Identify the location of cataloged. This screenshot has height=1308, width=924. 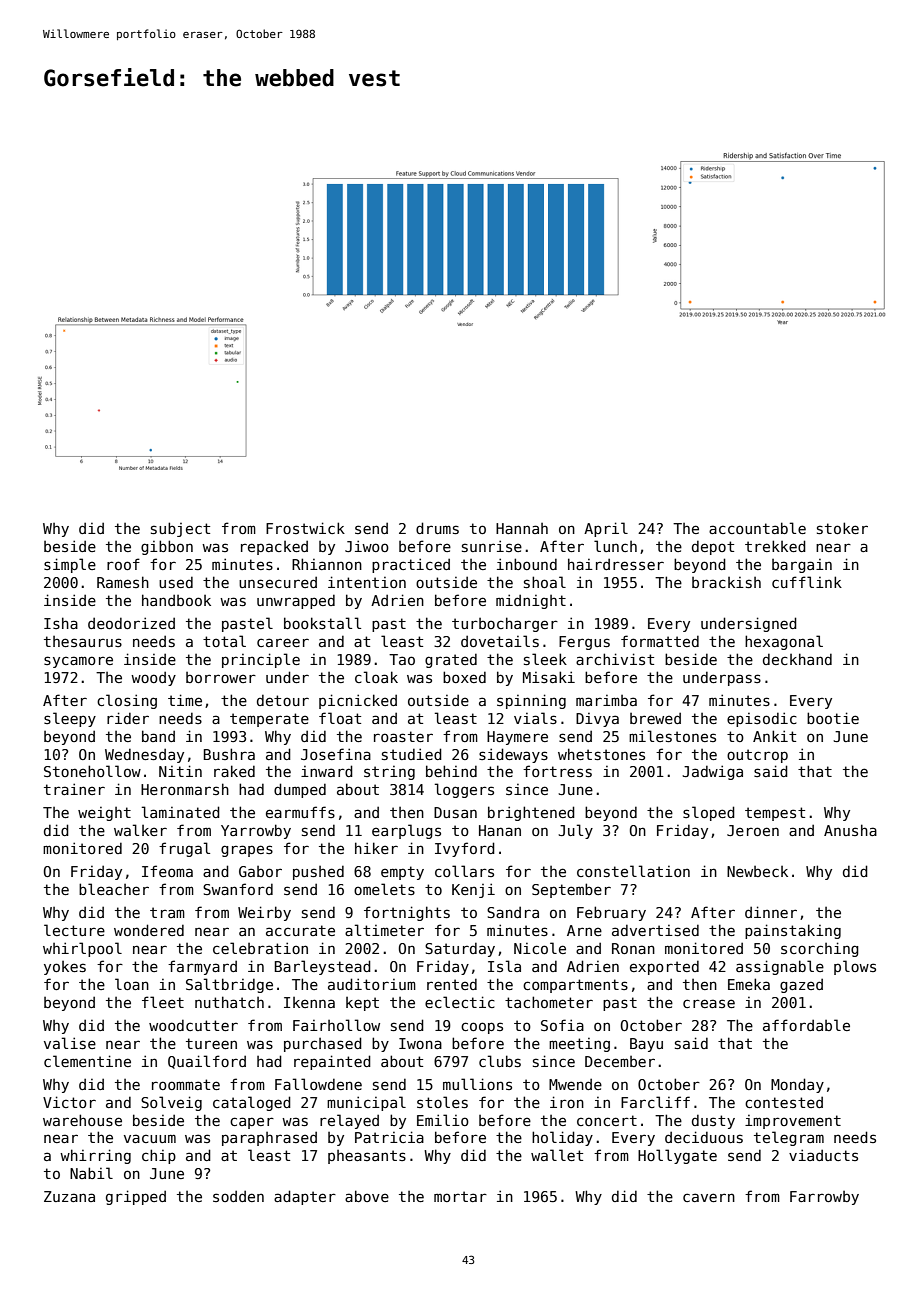
(252, 1103).
